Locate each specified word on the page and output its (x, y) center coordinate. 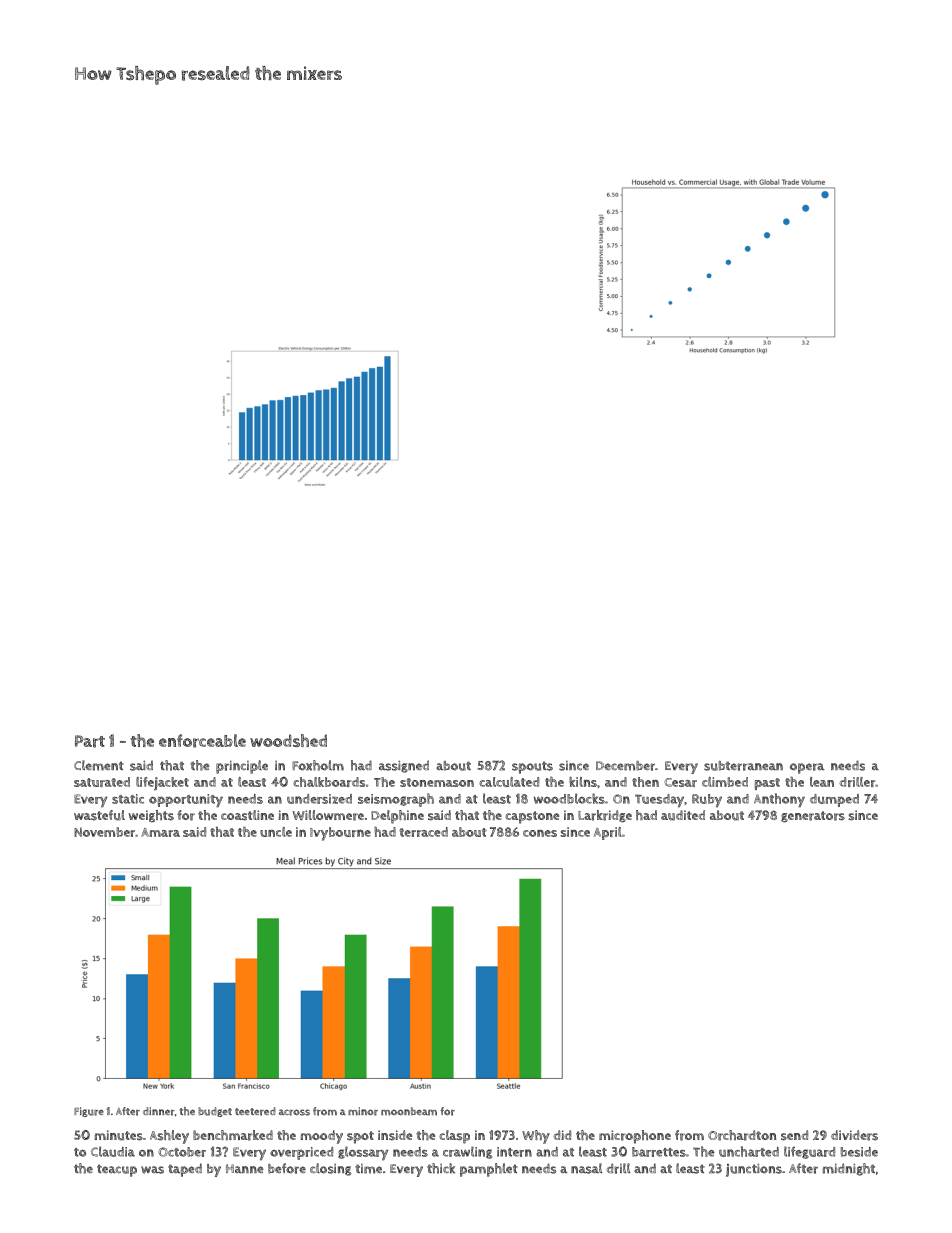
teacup (117, 1170)
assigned (404, 766)
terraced (423, 832)
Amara (160, 832)
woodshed (288, 740)
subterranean (743, 766)
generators (813, 816)
